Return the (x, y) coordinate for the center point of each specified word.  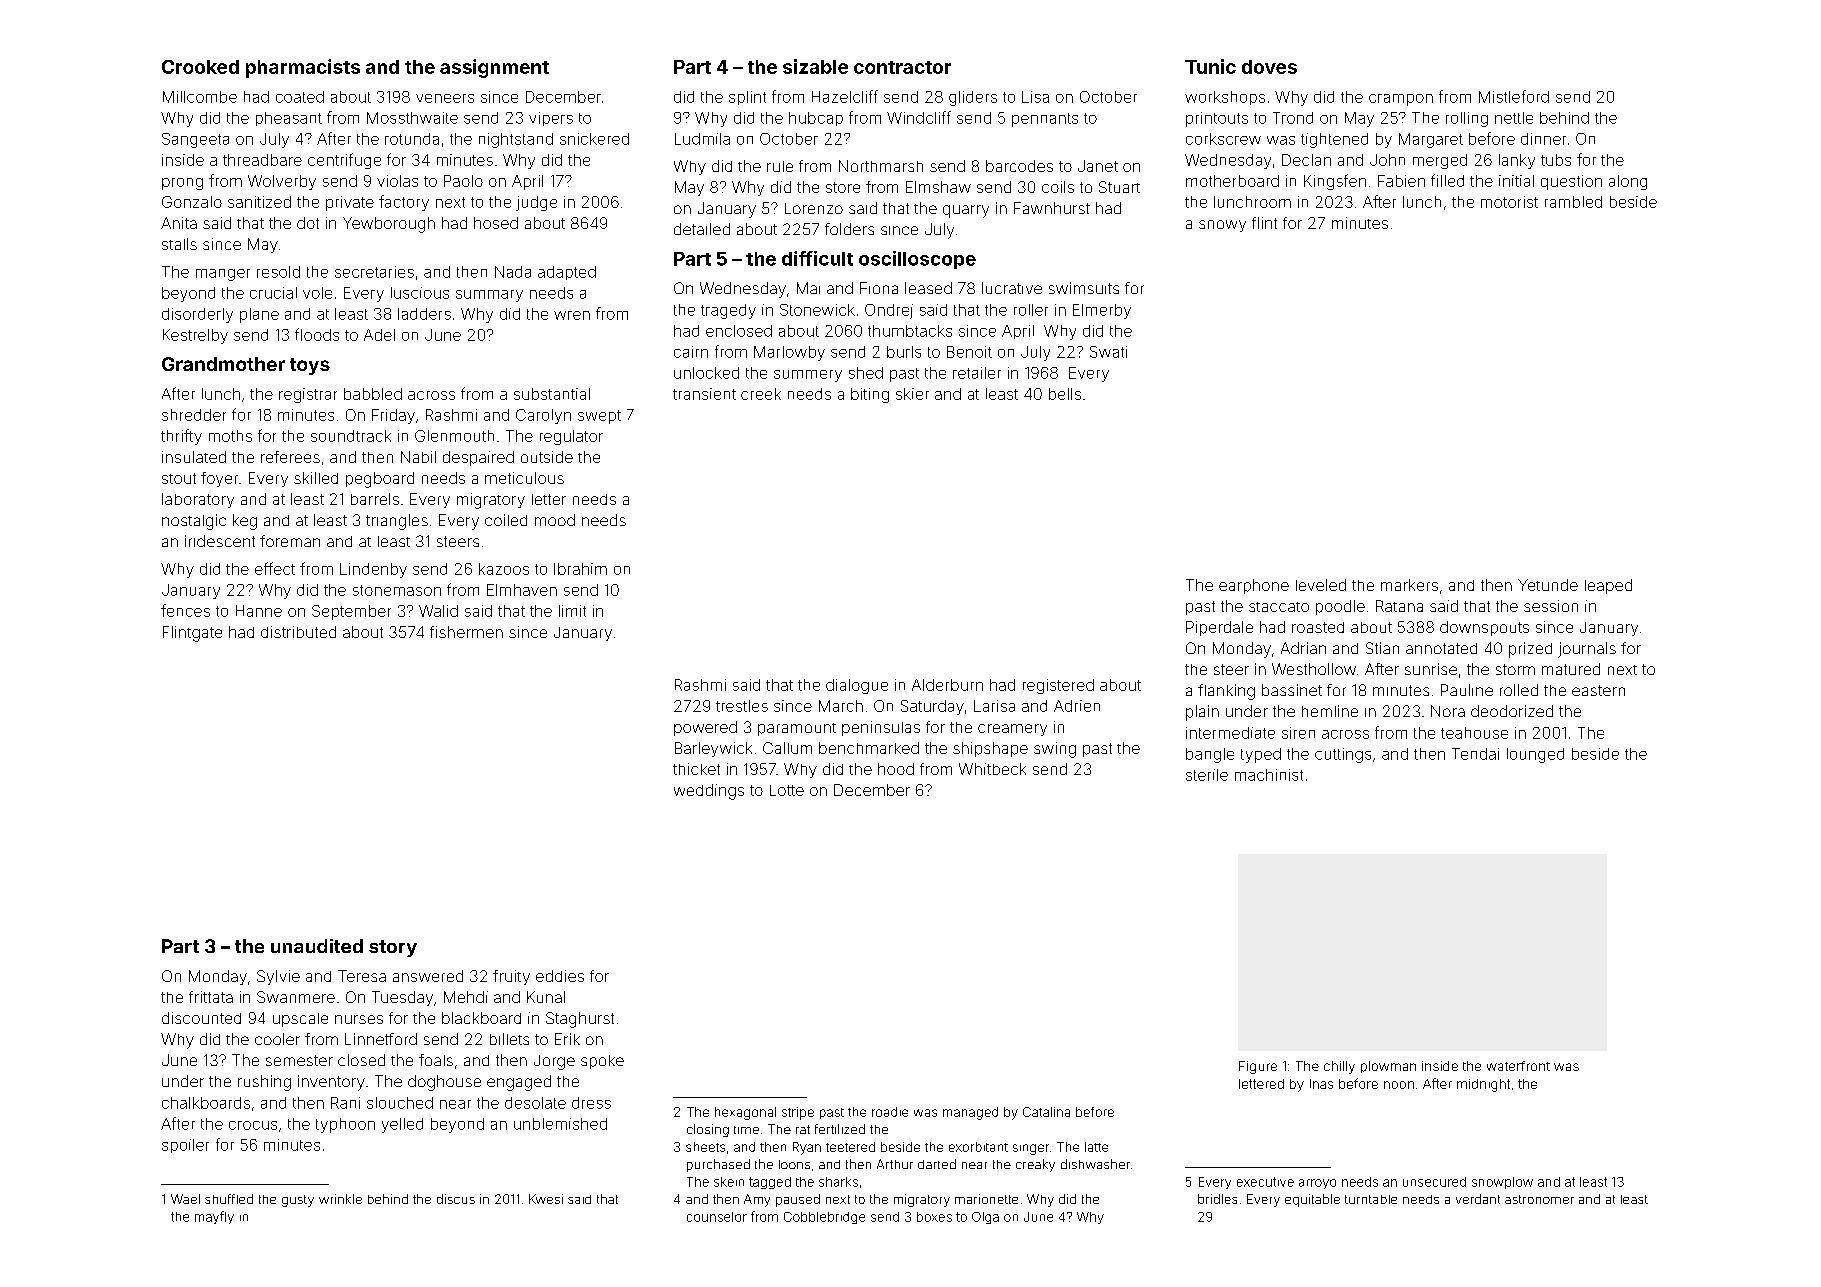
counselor (717, 1217)
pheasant (289, 119)
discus (456, 1199)
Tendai (1475, 754)
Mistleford (1514, 96)
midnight (1483, 1085)
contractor (902, 67)
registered (1058, 686)
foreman (290, 541)
